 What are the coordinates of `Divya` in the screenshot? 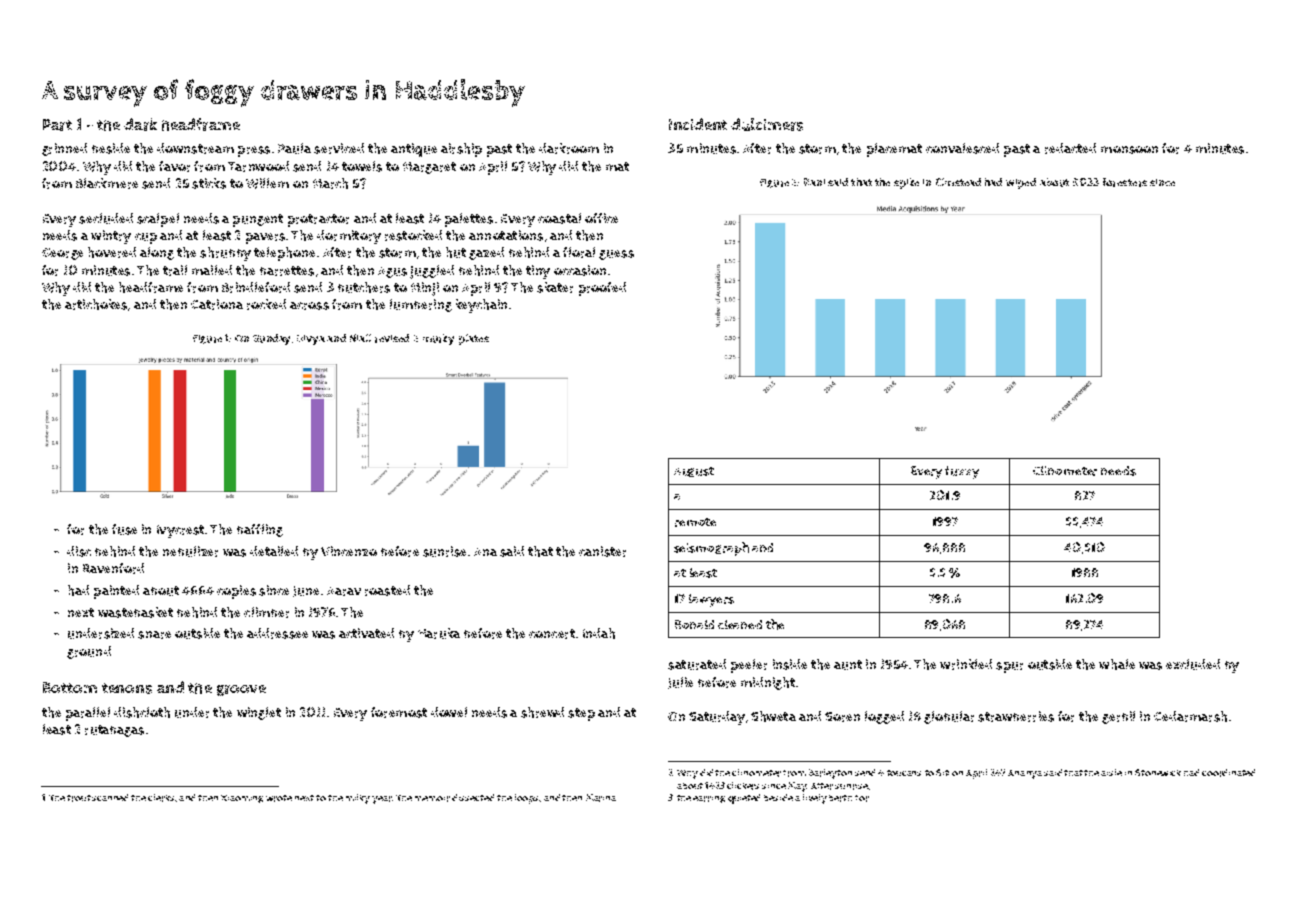 It's located at (311, 340).
